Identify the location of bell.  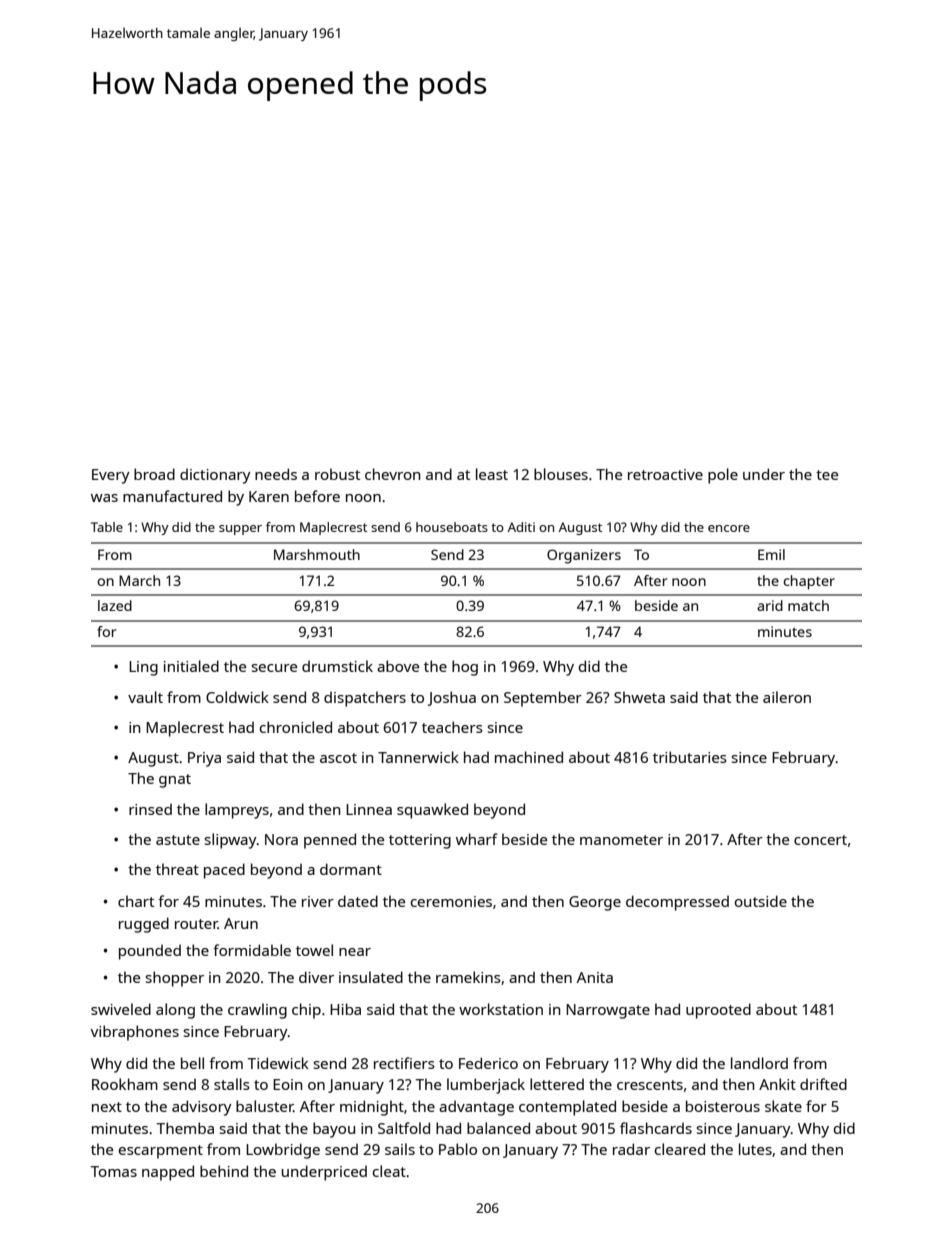
(192, 1063).
